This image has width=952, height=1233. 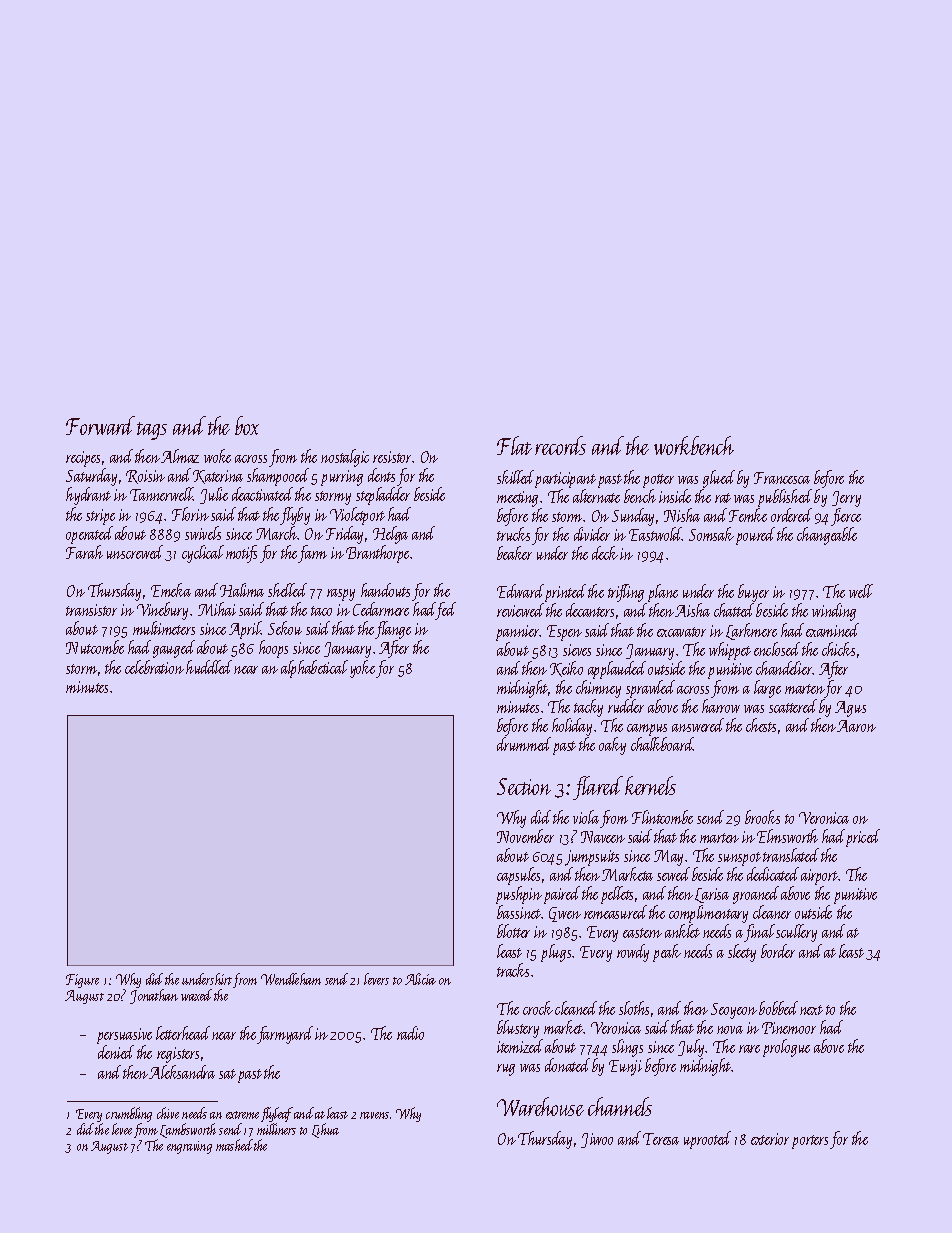 What do you see at coordinates (154, 667) in the image?
I see `celebration` at bounding box center [154, 667].
